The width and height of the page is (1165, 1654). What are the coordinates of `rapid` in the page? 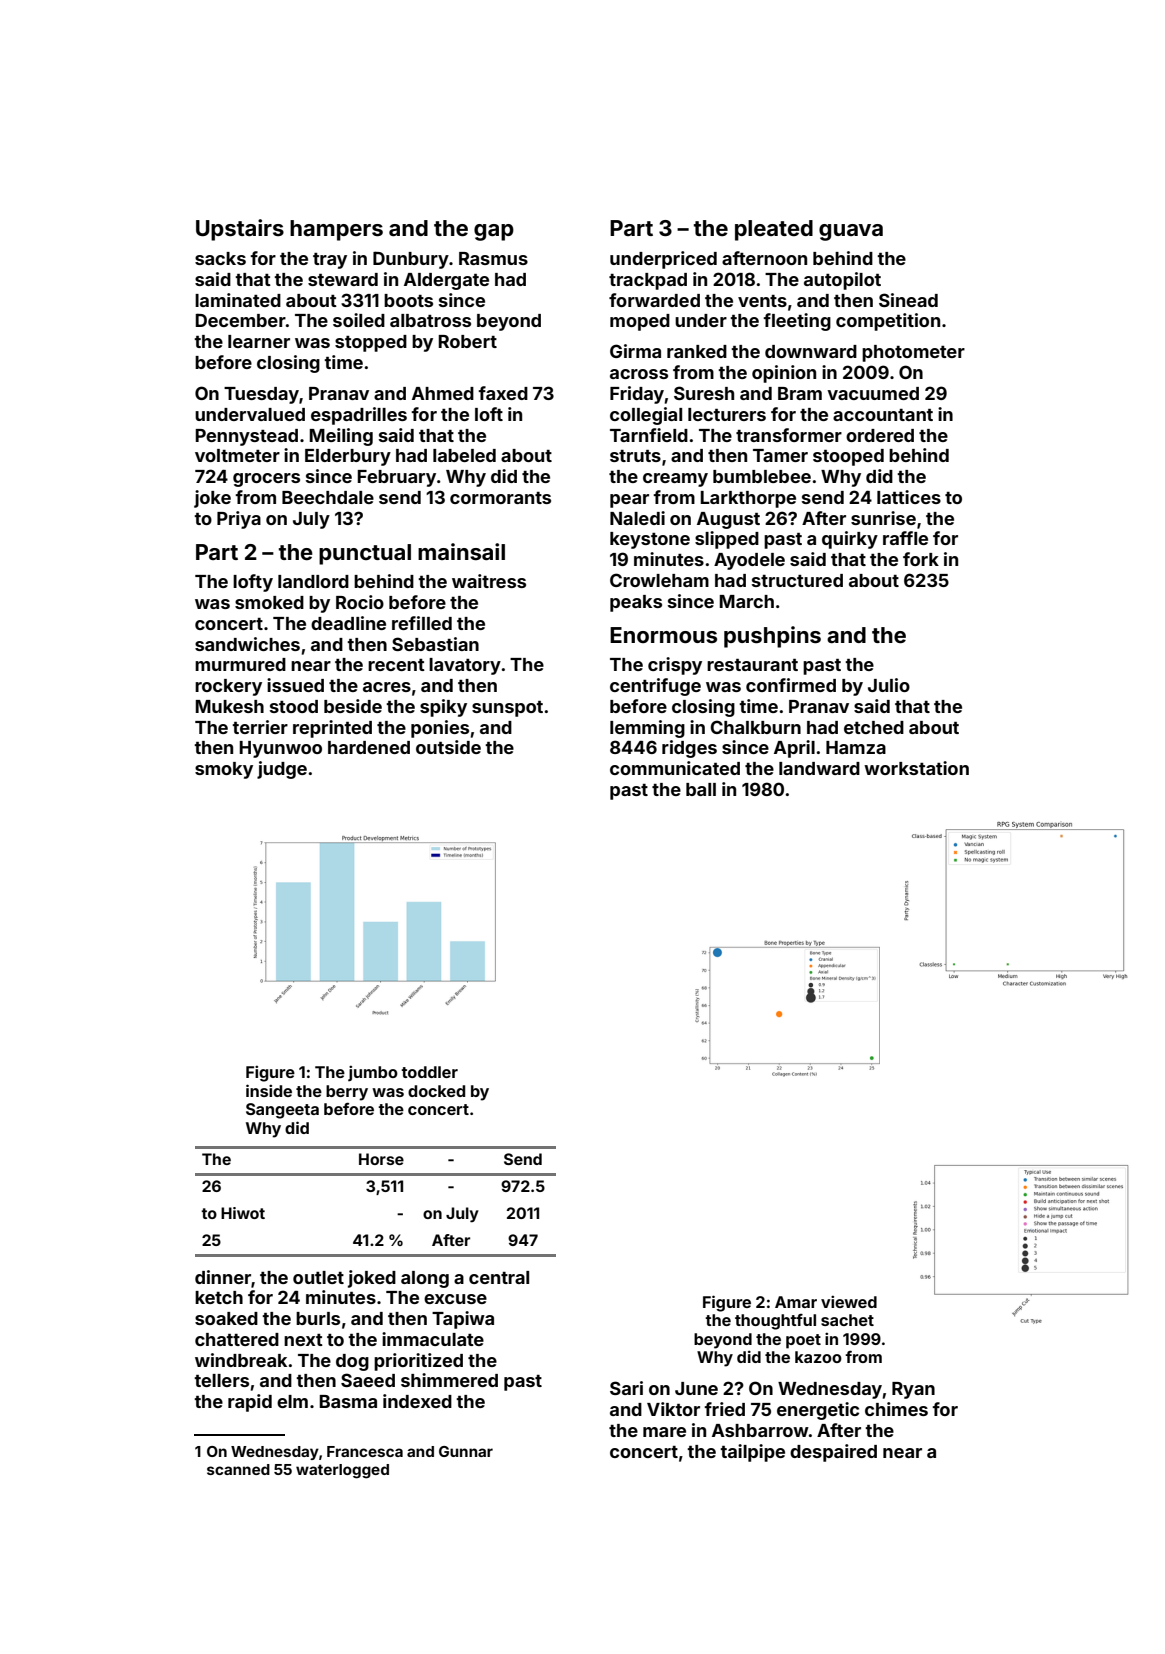 It's located at (250, 1403).
